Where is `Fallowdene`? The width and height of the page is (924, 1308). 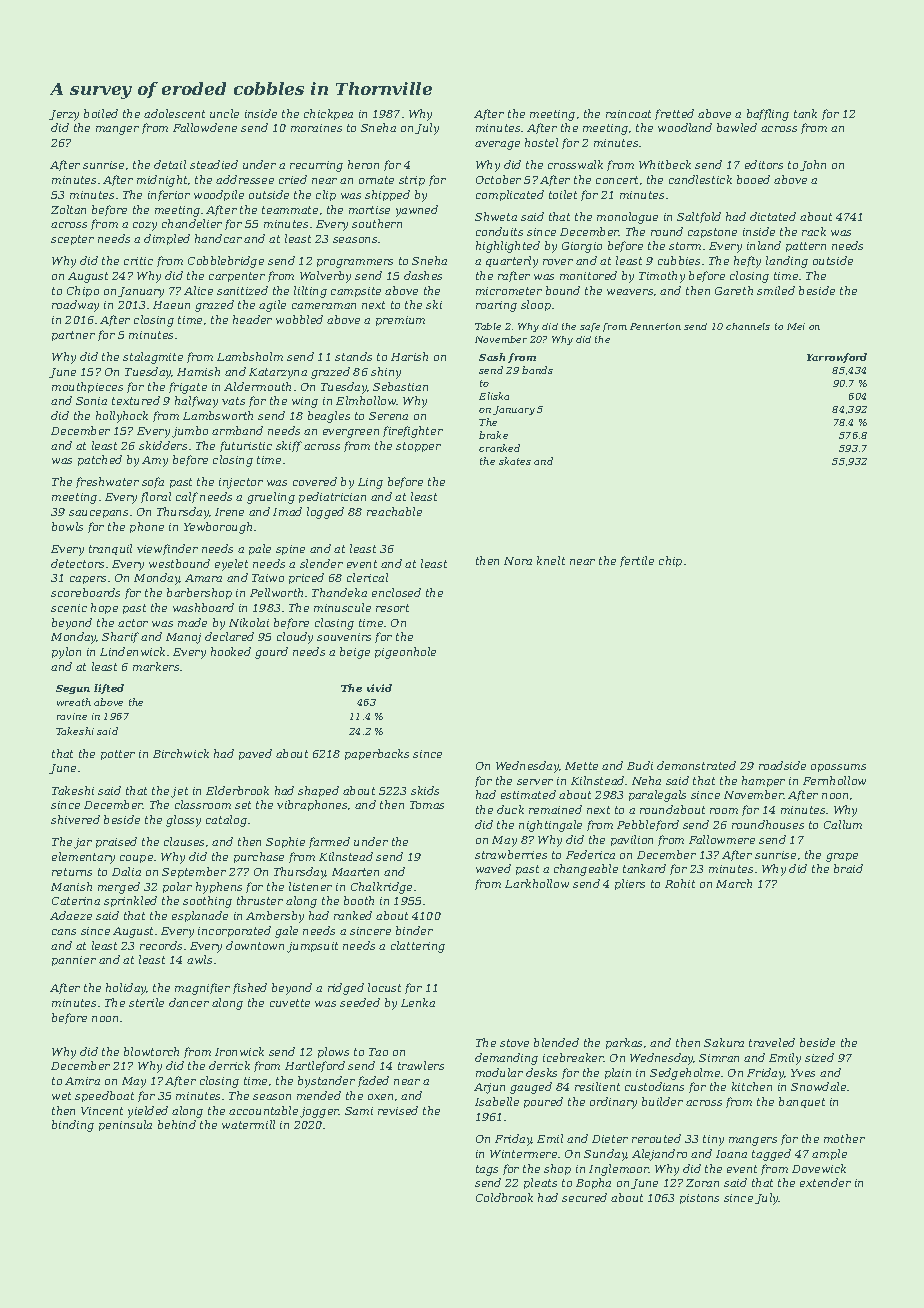
Fallowdene is located at coordinates (205, 127).
